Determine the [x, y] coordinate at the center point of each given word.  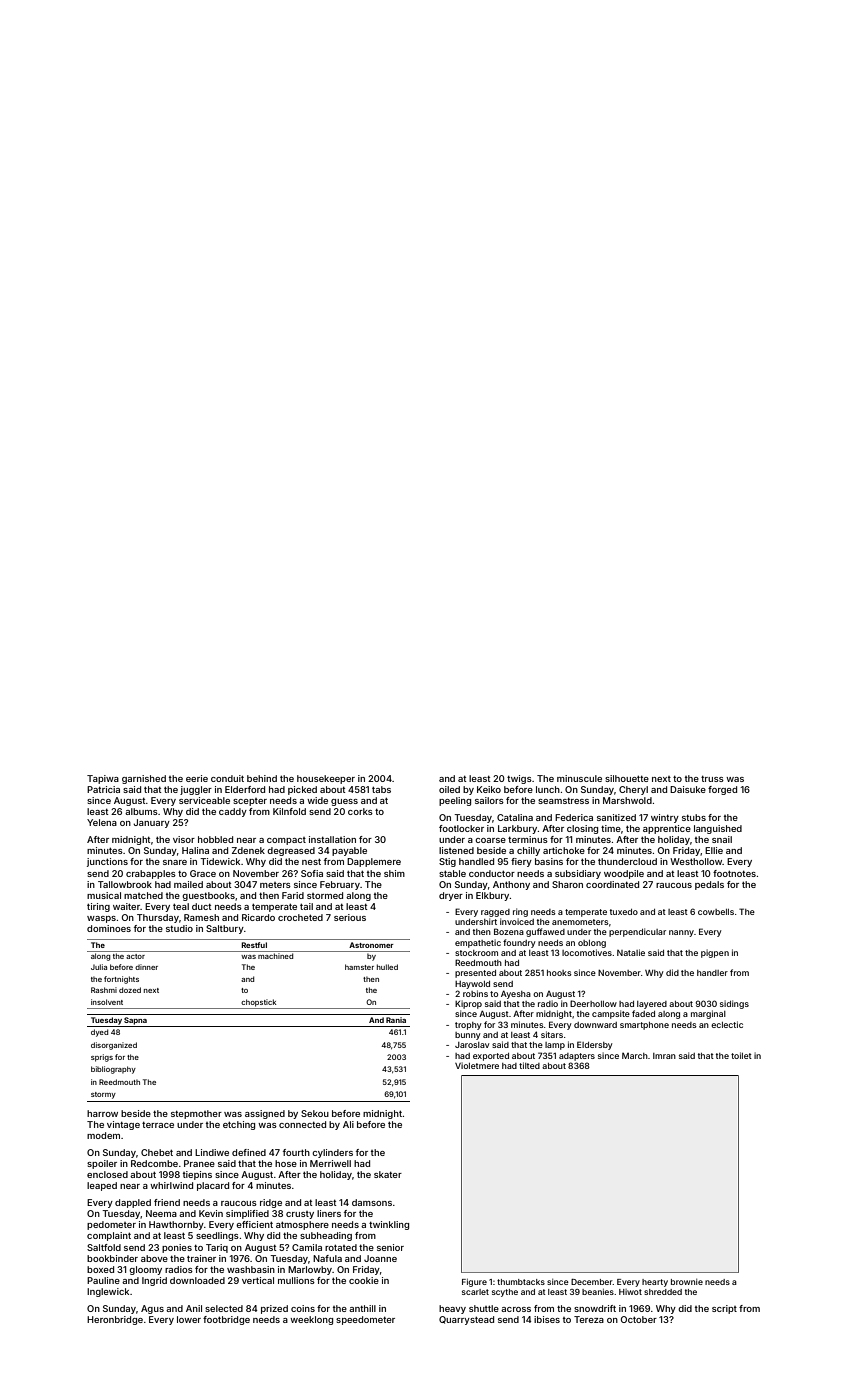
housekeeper [326, 779]
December [592, 1282]
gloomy [145, 1270]
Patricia [103, 789]
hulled [387, 967]
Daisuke [688, 789]
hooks [559, 973]
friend [167, 1202]
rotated [341, 1247]
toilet [741, 1055]
